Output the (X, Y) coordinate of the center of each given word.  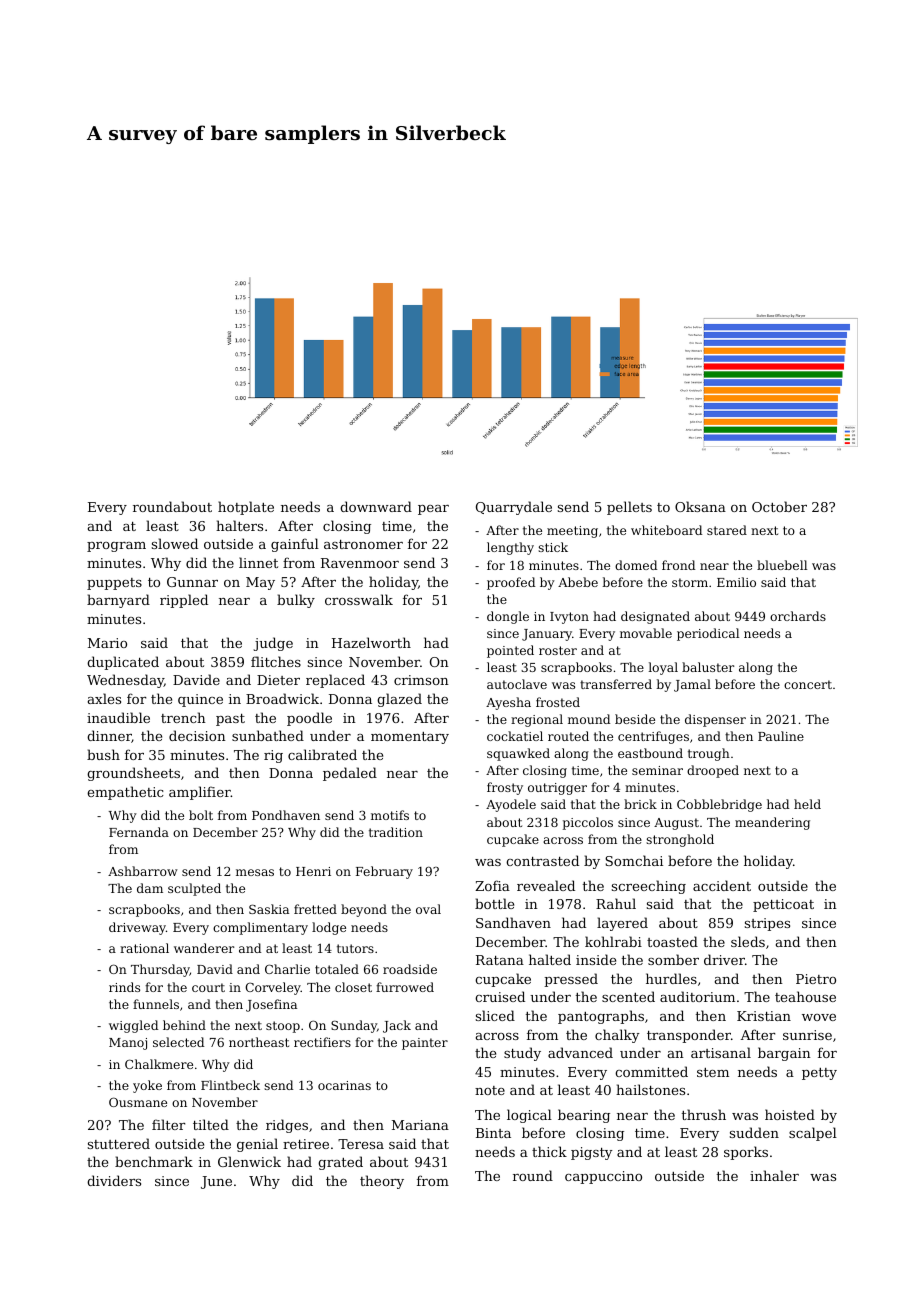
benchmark (154, 1161)
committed (651, 1071)
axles (104, 698)
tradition (396, 832)
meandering (772, 823)
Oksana (700, 506)
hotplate (246, 508)
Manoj (128, 1044)
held (807, 804)
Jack (397, 1026)
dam (150, 888)
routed (568, 736)
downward (376, 506)
